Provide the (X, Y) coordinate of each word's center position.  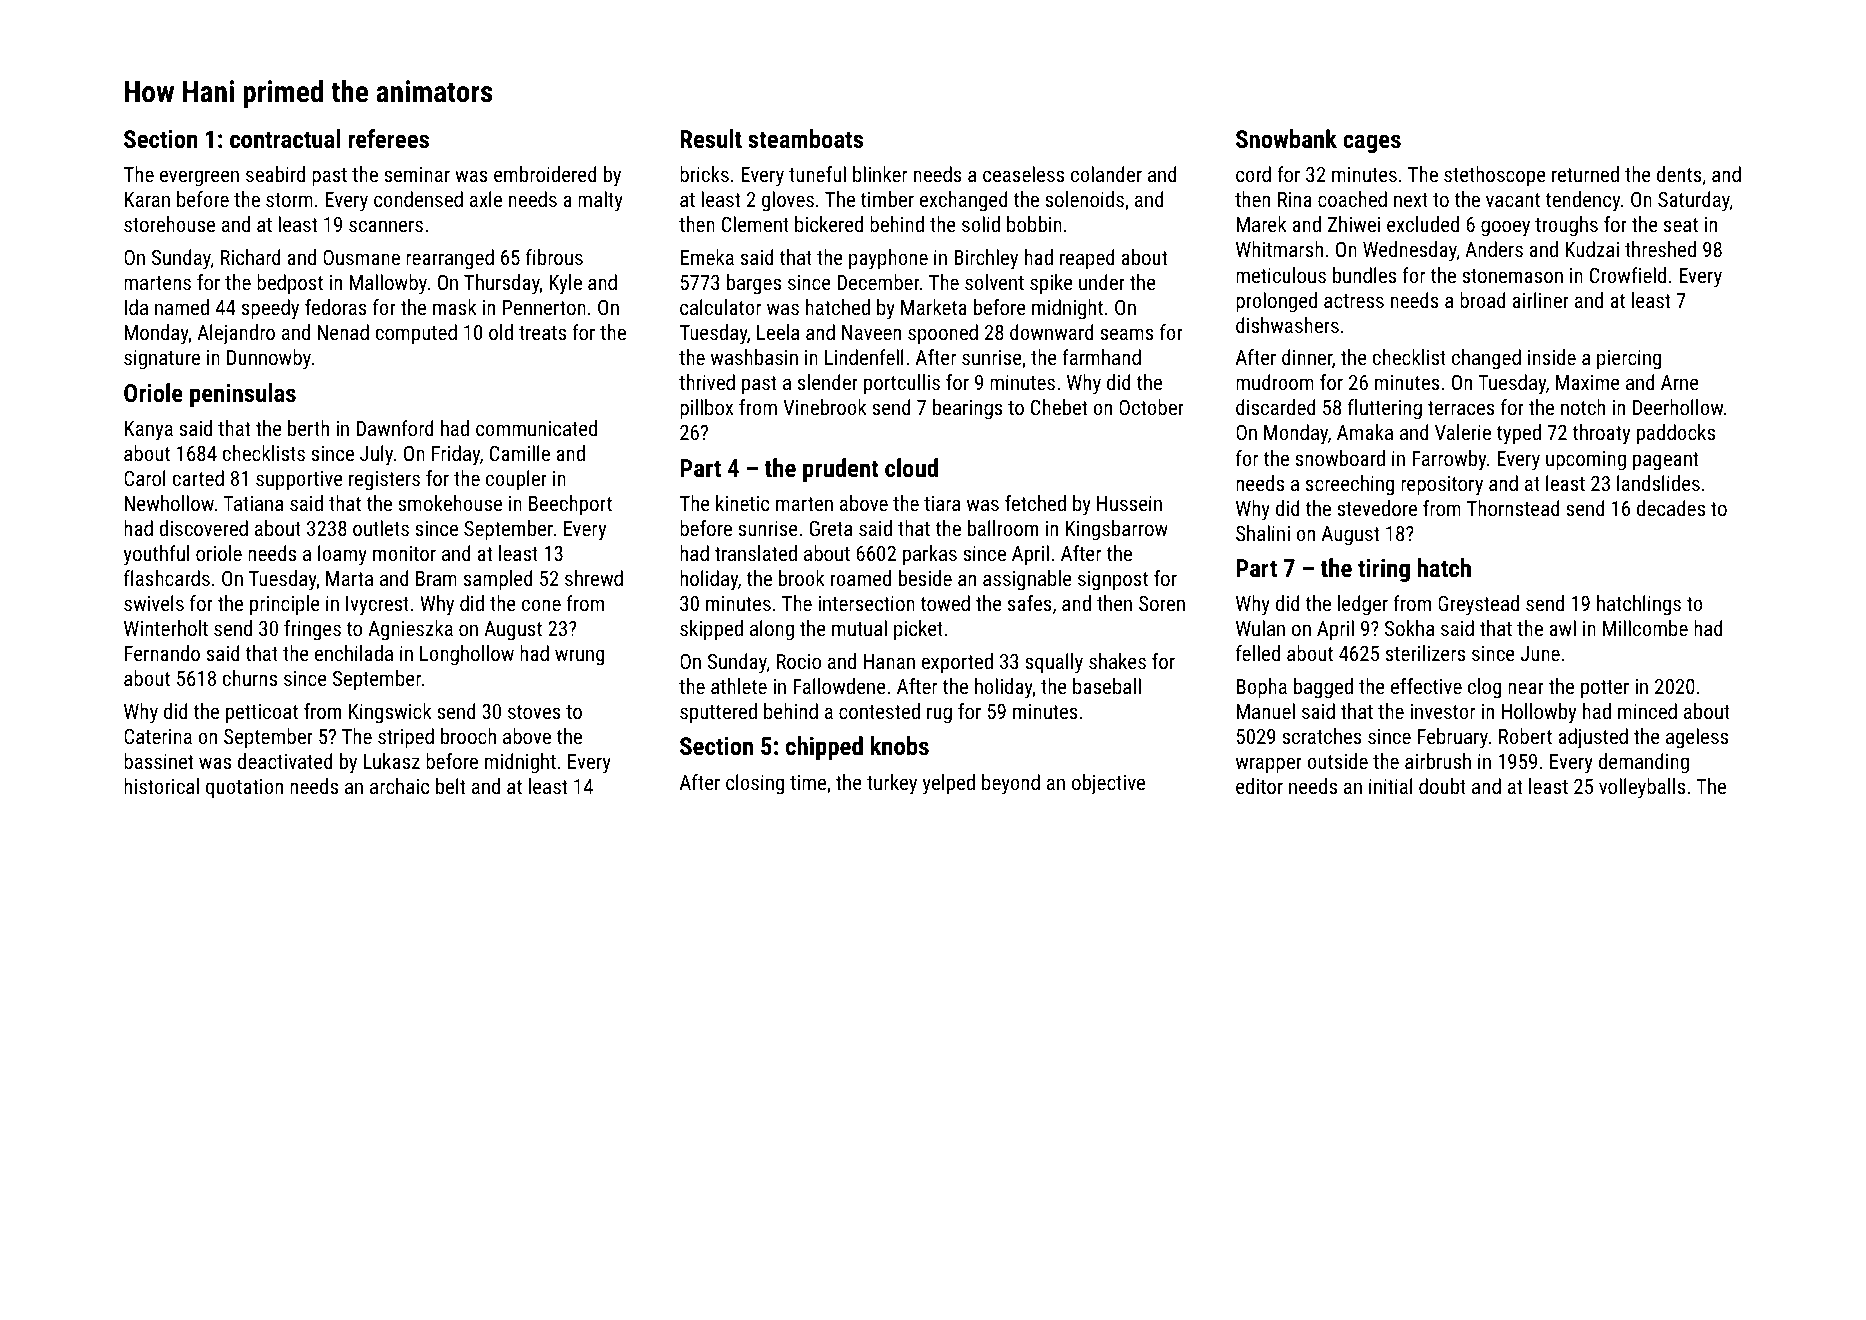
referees (388, 138)
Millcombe (1645, 628)
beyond (1011, 784)
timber (887, 199)
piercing (1629, 360)
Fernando (162, 653)
